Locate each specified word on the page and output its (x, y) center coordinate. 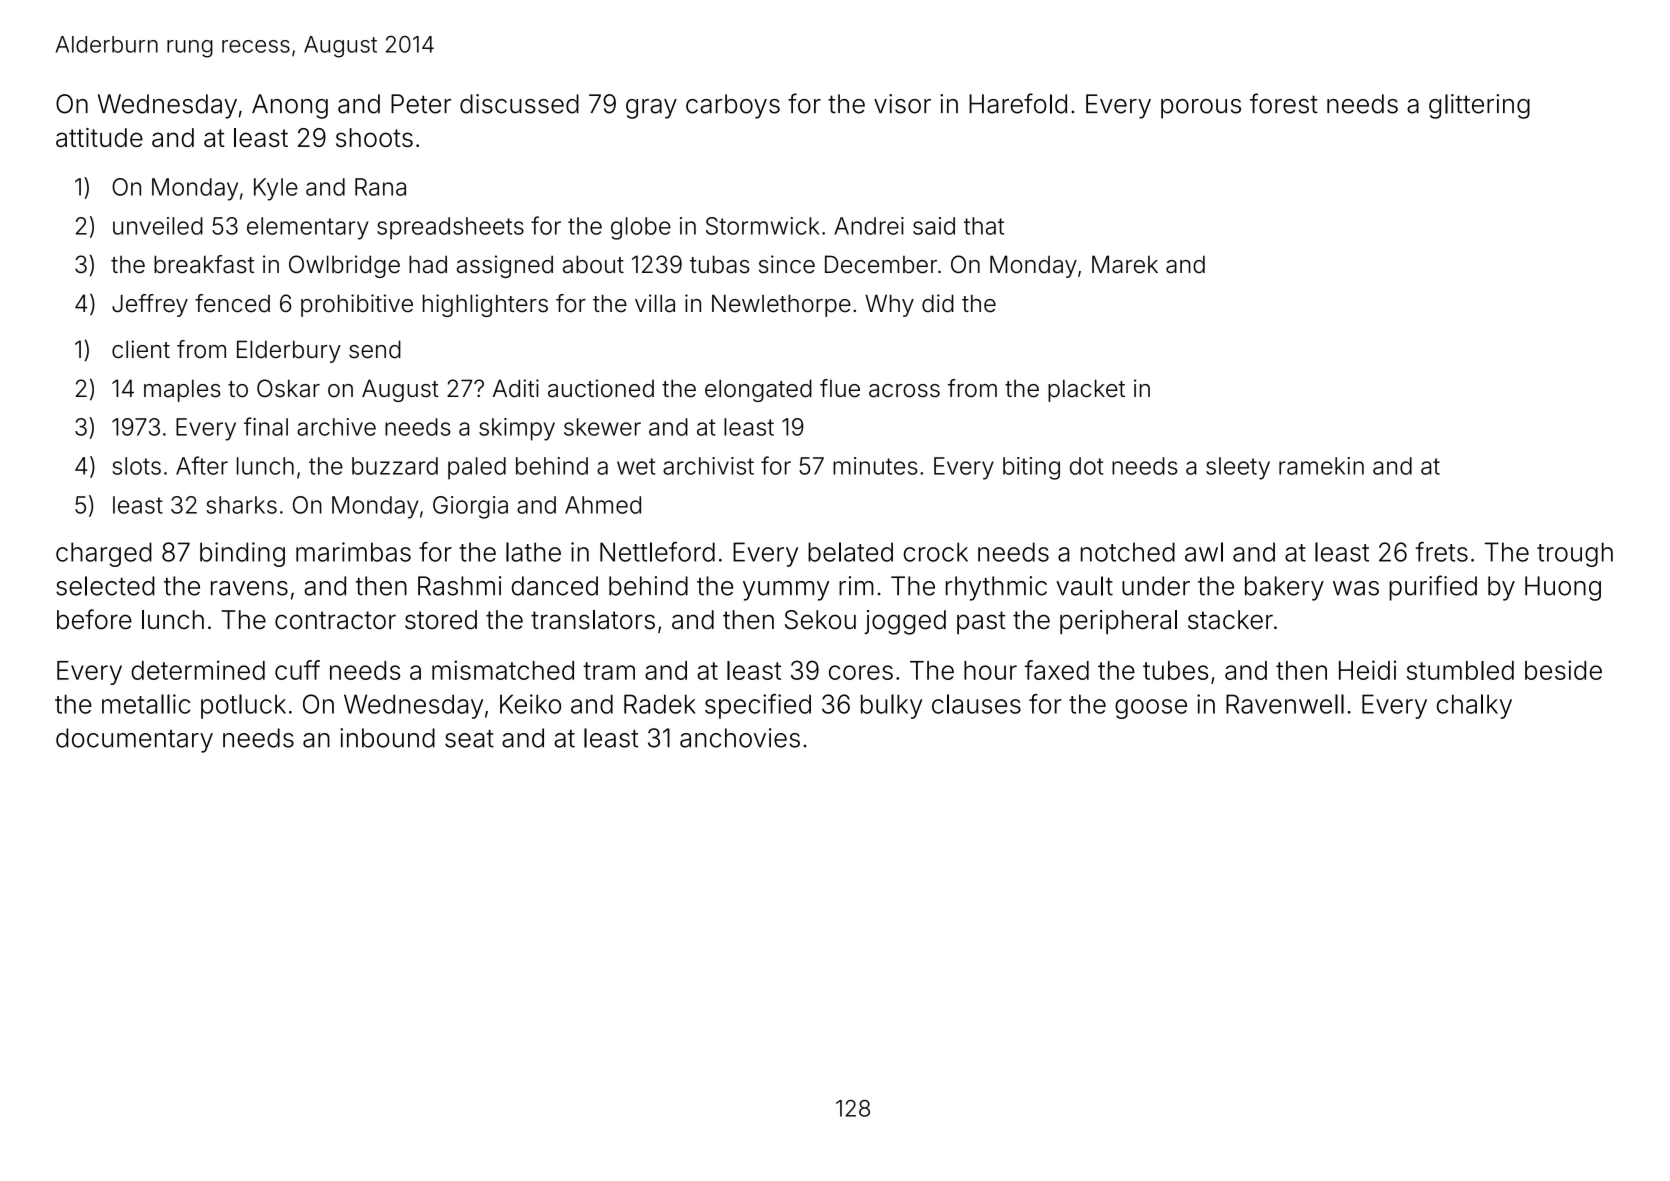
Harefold (1018, 103)
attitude (99, 137)
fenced (232, 303)
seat (469, 739)
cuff (297, 670)
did (938, 303)
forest (1284, 103)
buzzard (395, 466)
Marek (1125, 264)
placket (1086, 390)
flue (840, 388)
